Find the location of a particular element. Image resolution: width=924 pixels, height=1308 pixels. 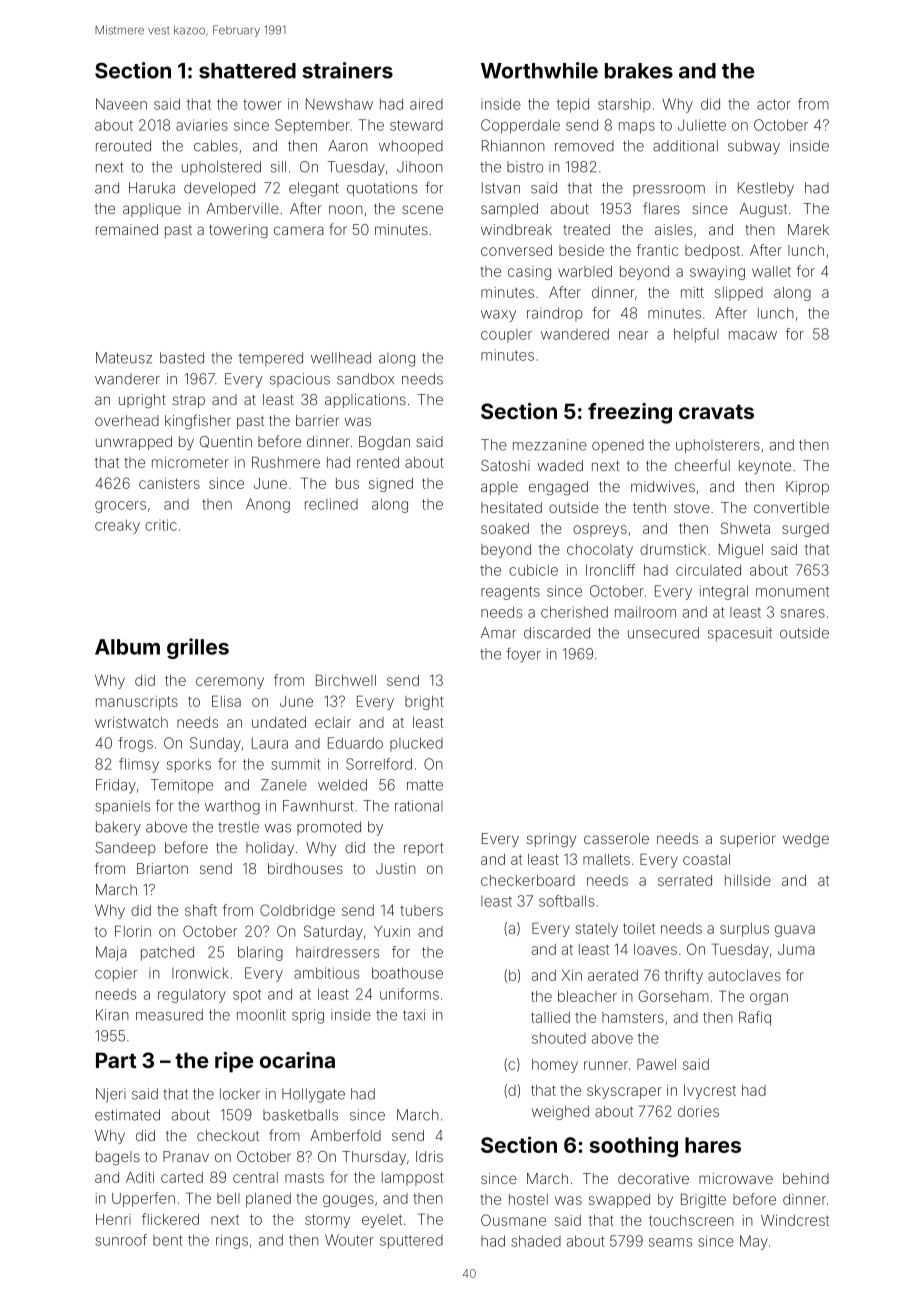

Sandeep is located at coordinates (125, 849).
